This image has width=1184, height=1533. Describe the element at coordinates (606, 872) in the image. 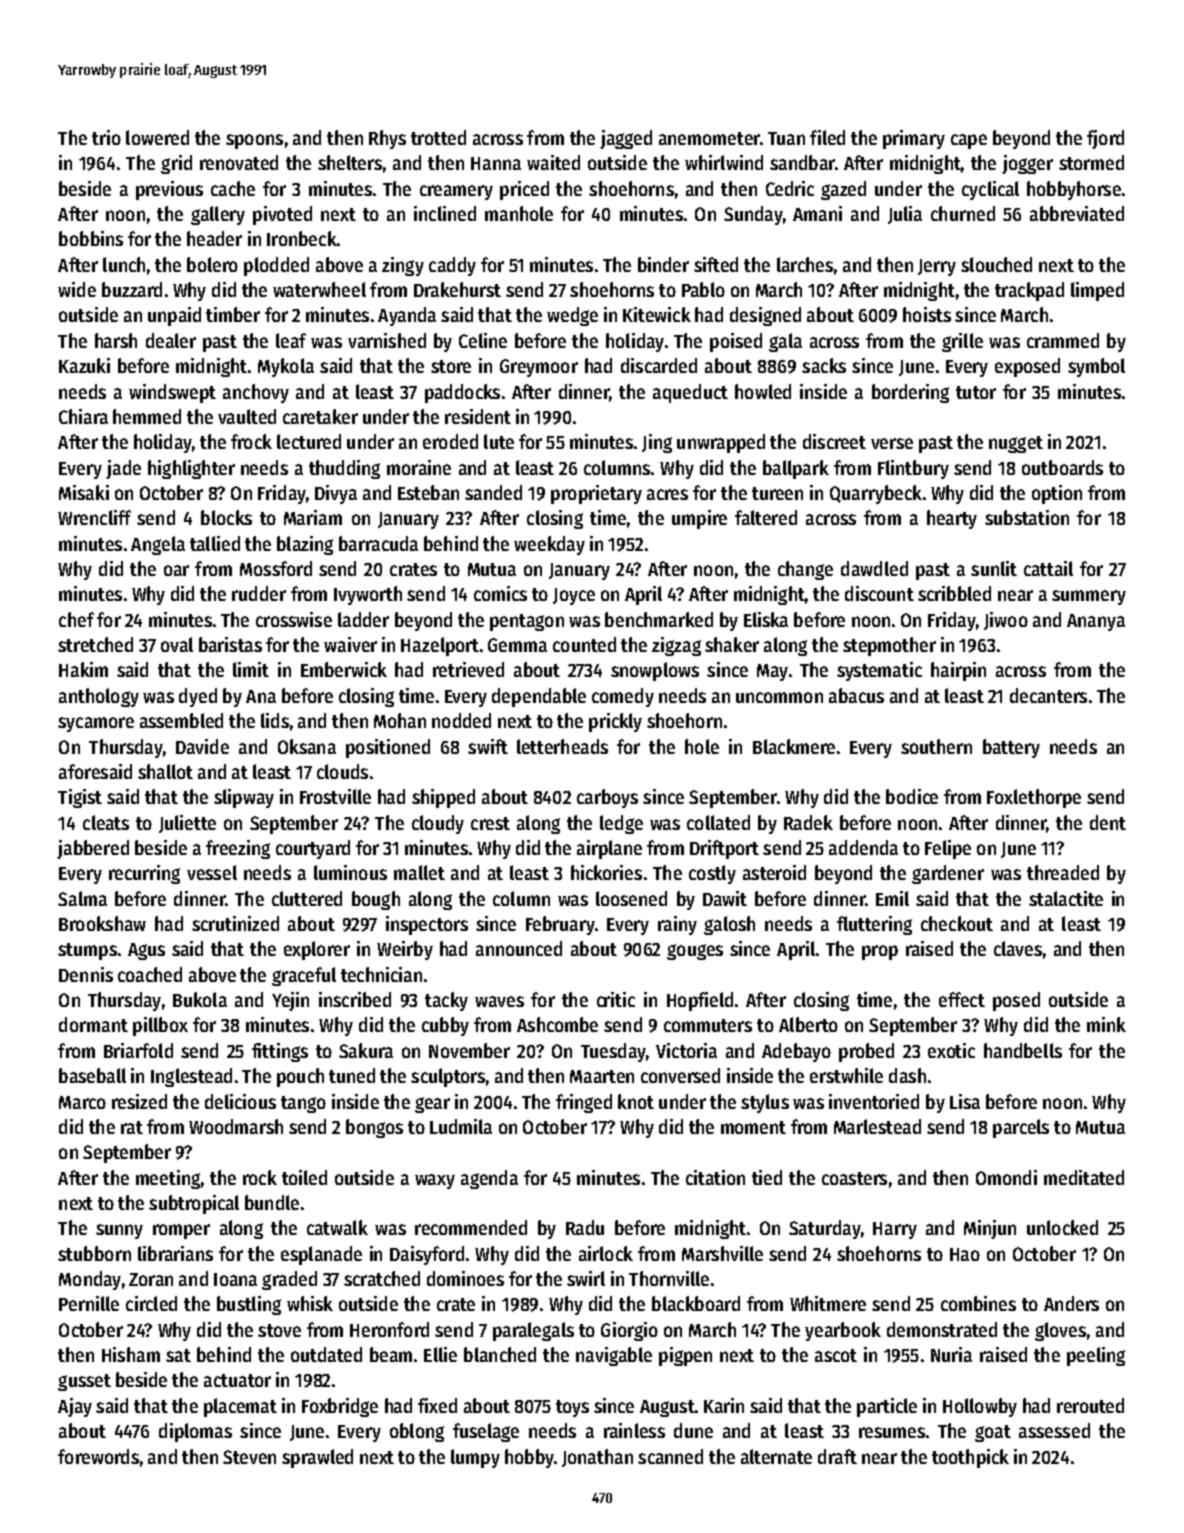

I see `hickories` at that location.
